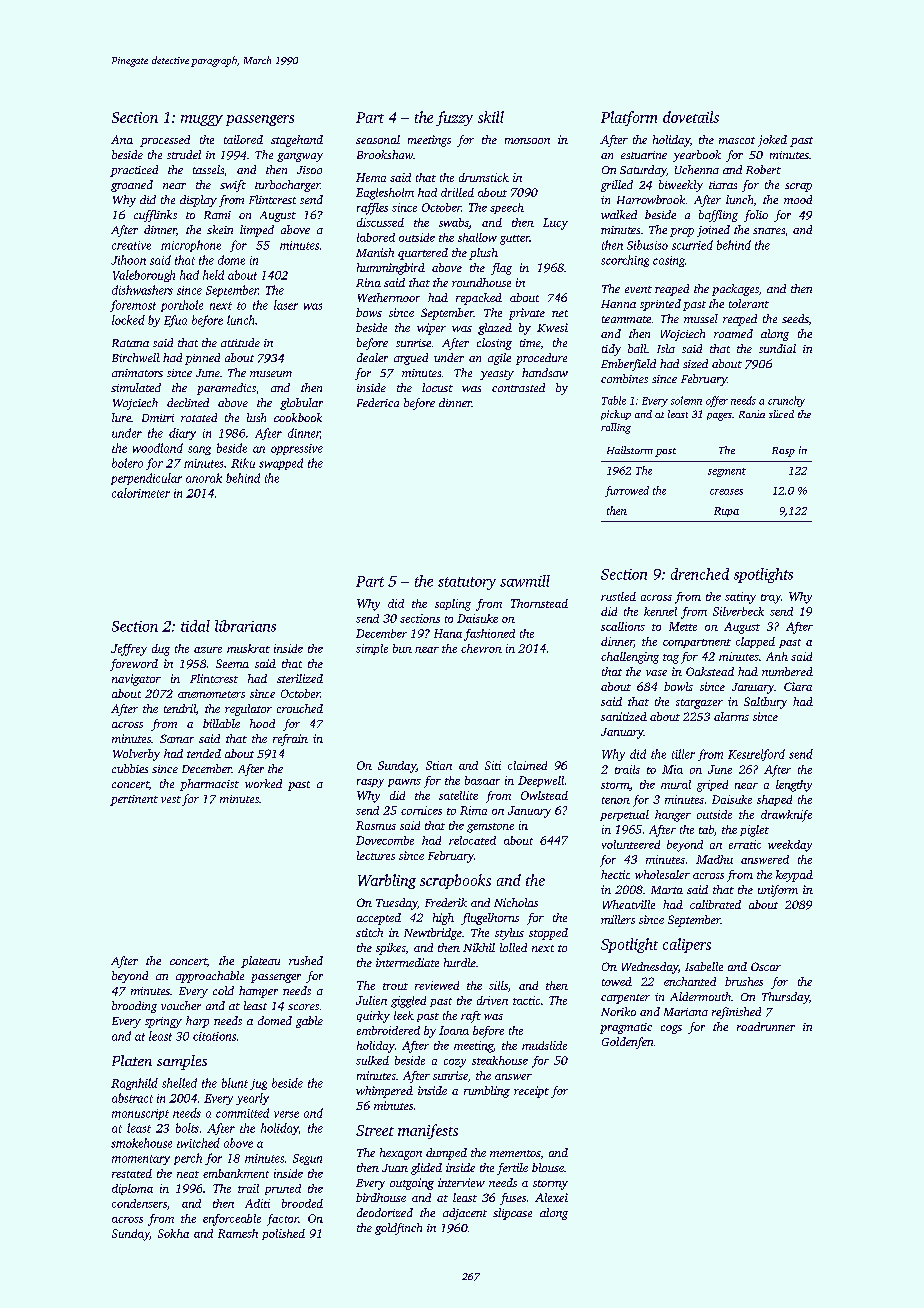 This screenshot has height=1308, width=924. What do you see at coordinates (512, 1214) in the screenshot?
I see `slipcase` at bounding box center [512, 1214].
